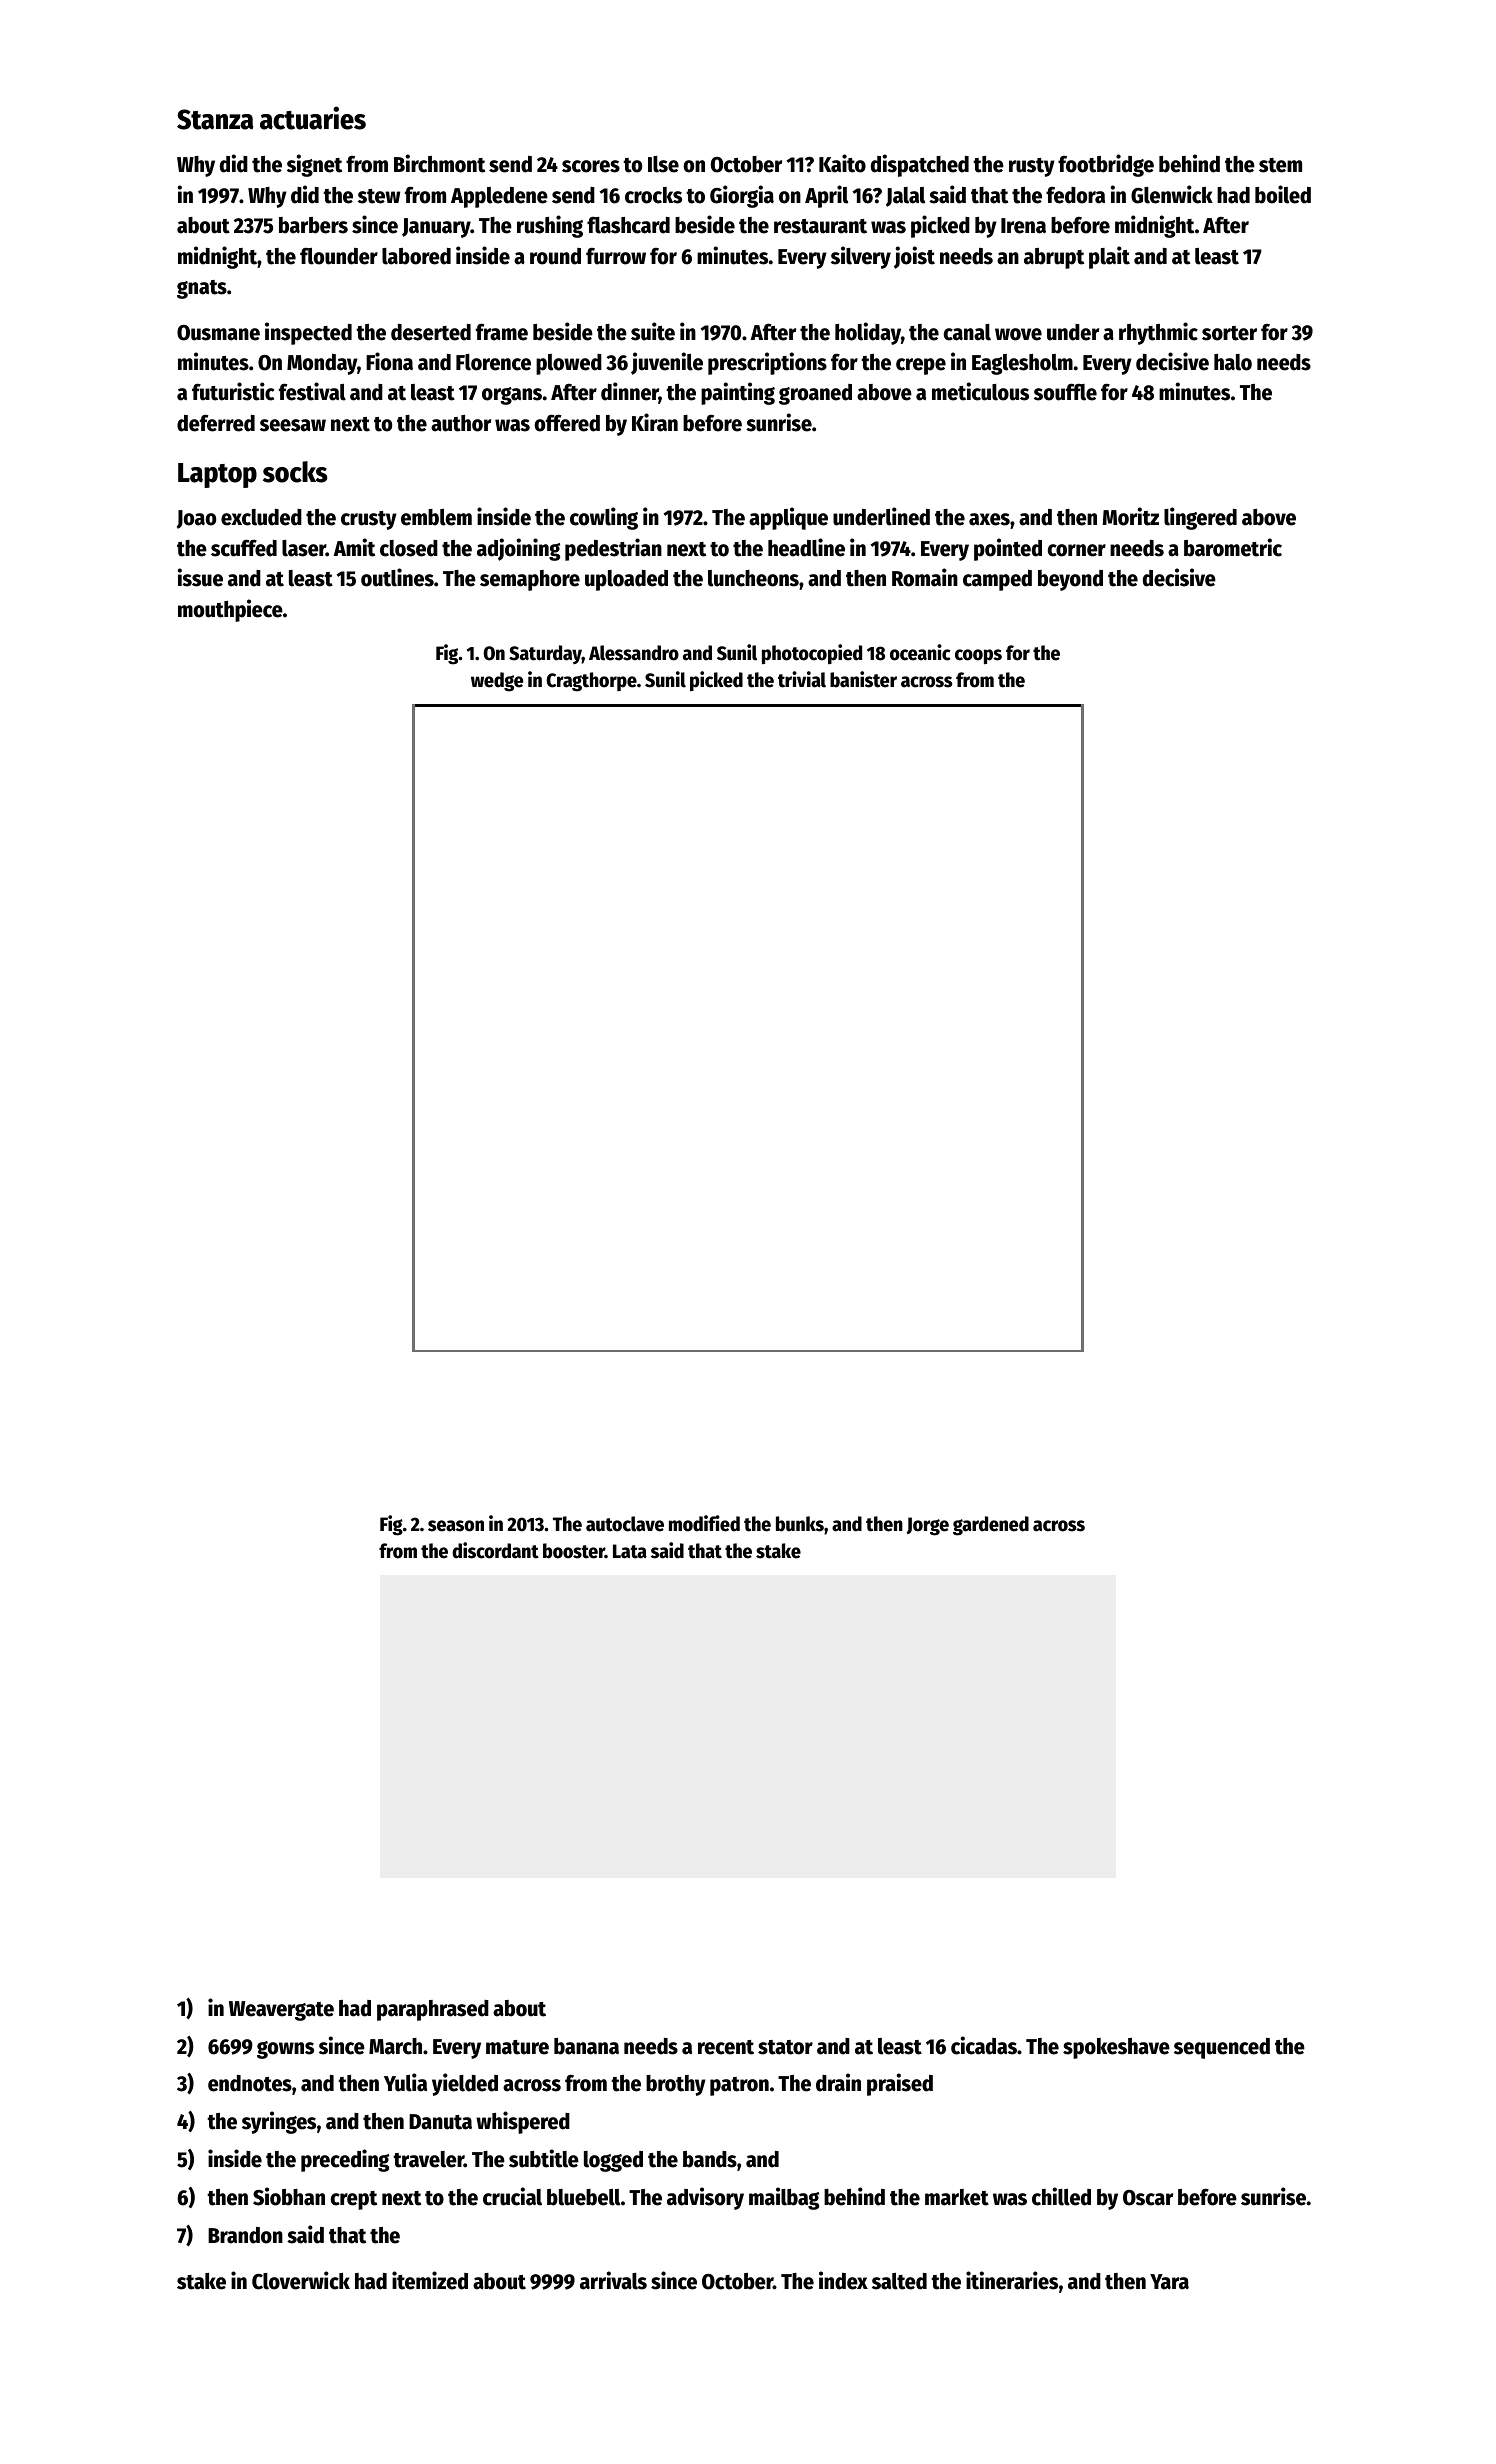  I want to click on meticulous, so click(980, 391).
